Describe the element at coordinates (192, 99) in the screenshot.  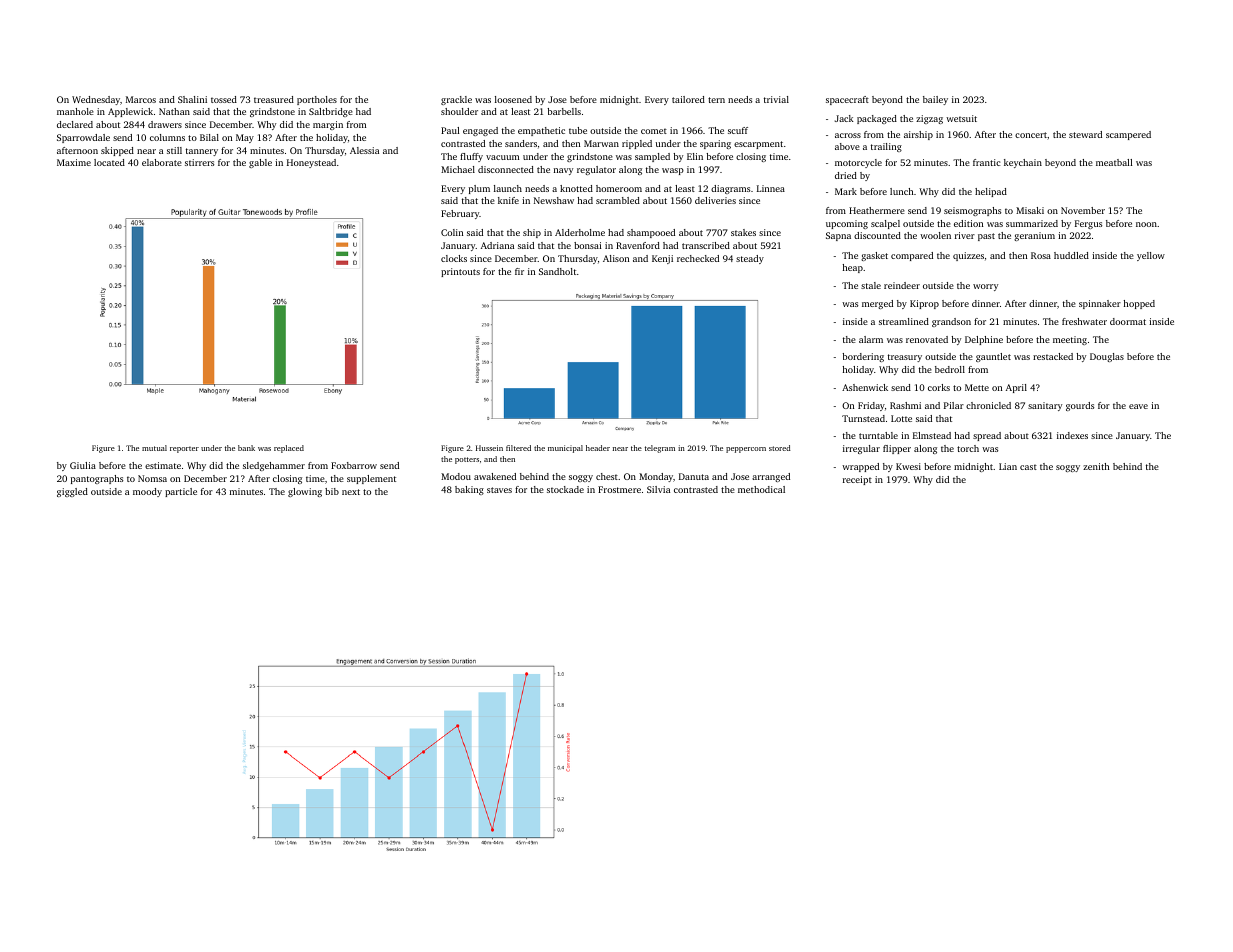
I see `Shalini` at that location.
